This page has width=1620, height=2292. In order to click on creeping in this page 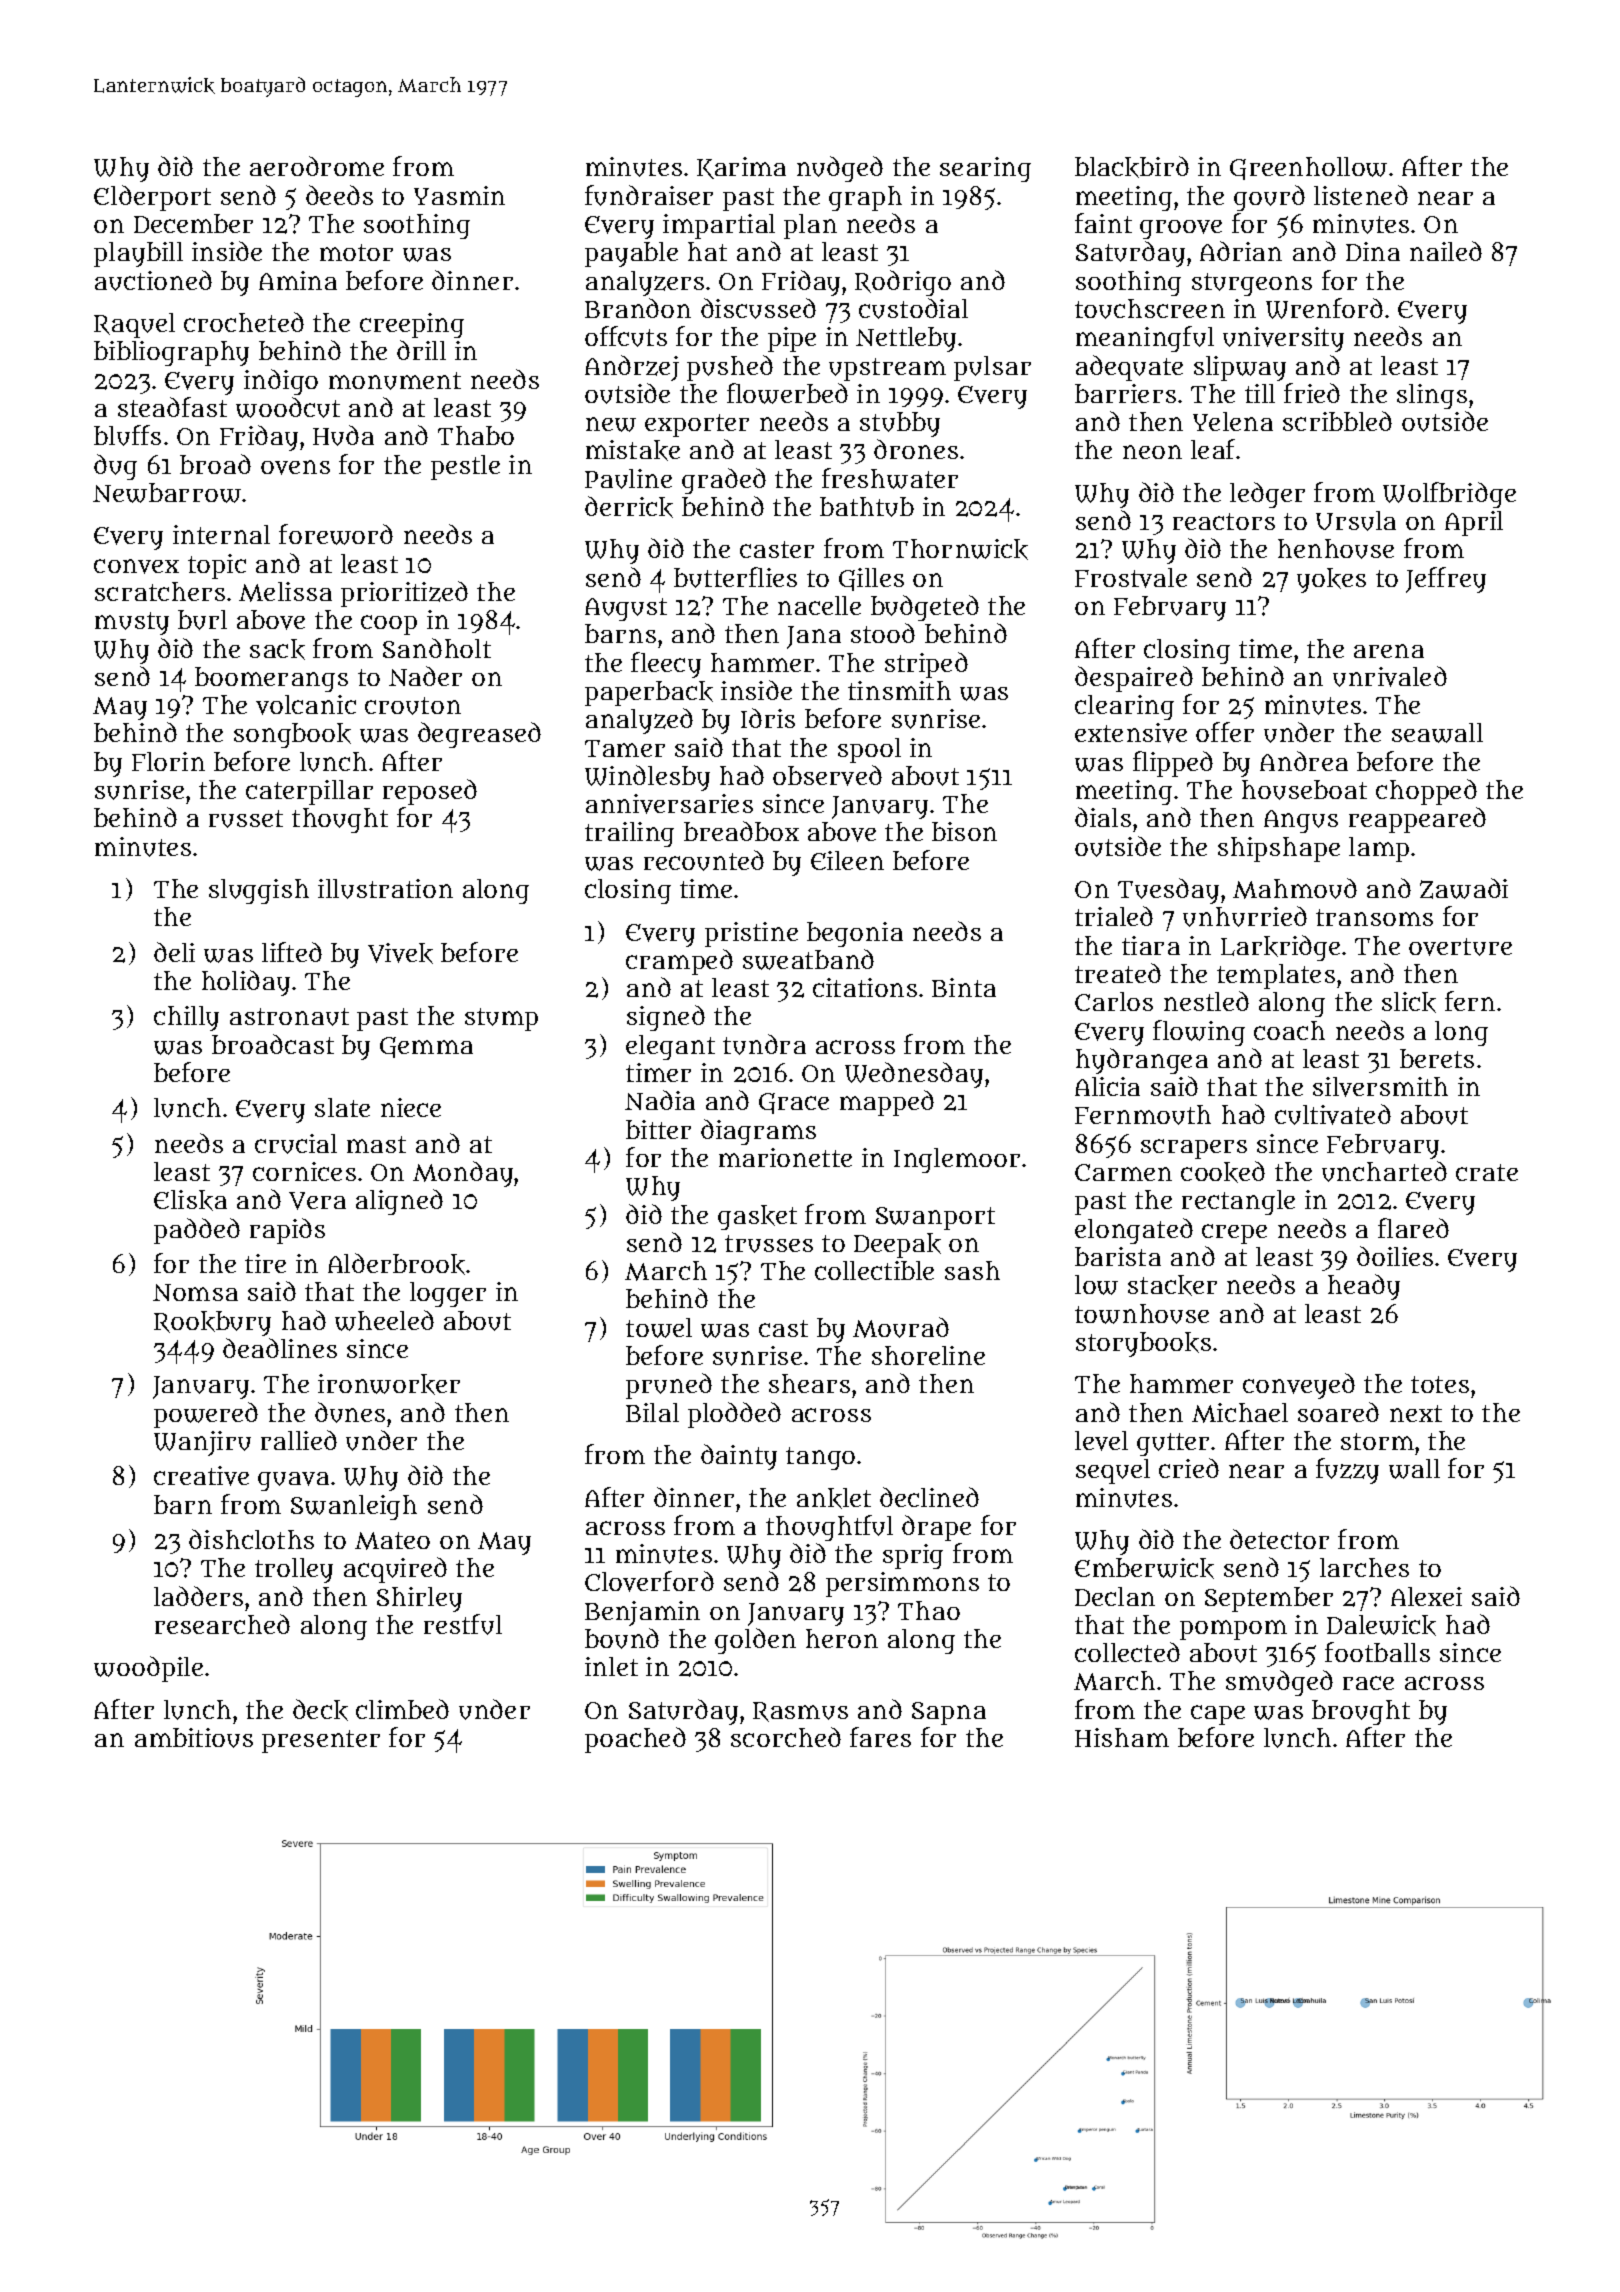, I will do `click(412, 325)`.
